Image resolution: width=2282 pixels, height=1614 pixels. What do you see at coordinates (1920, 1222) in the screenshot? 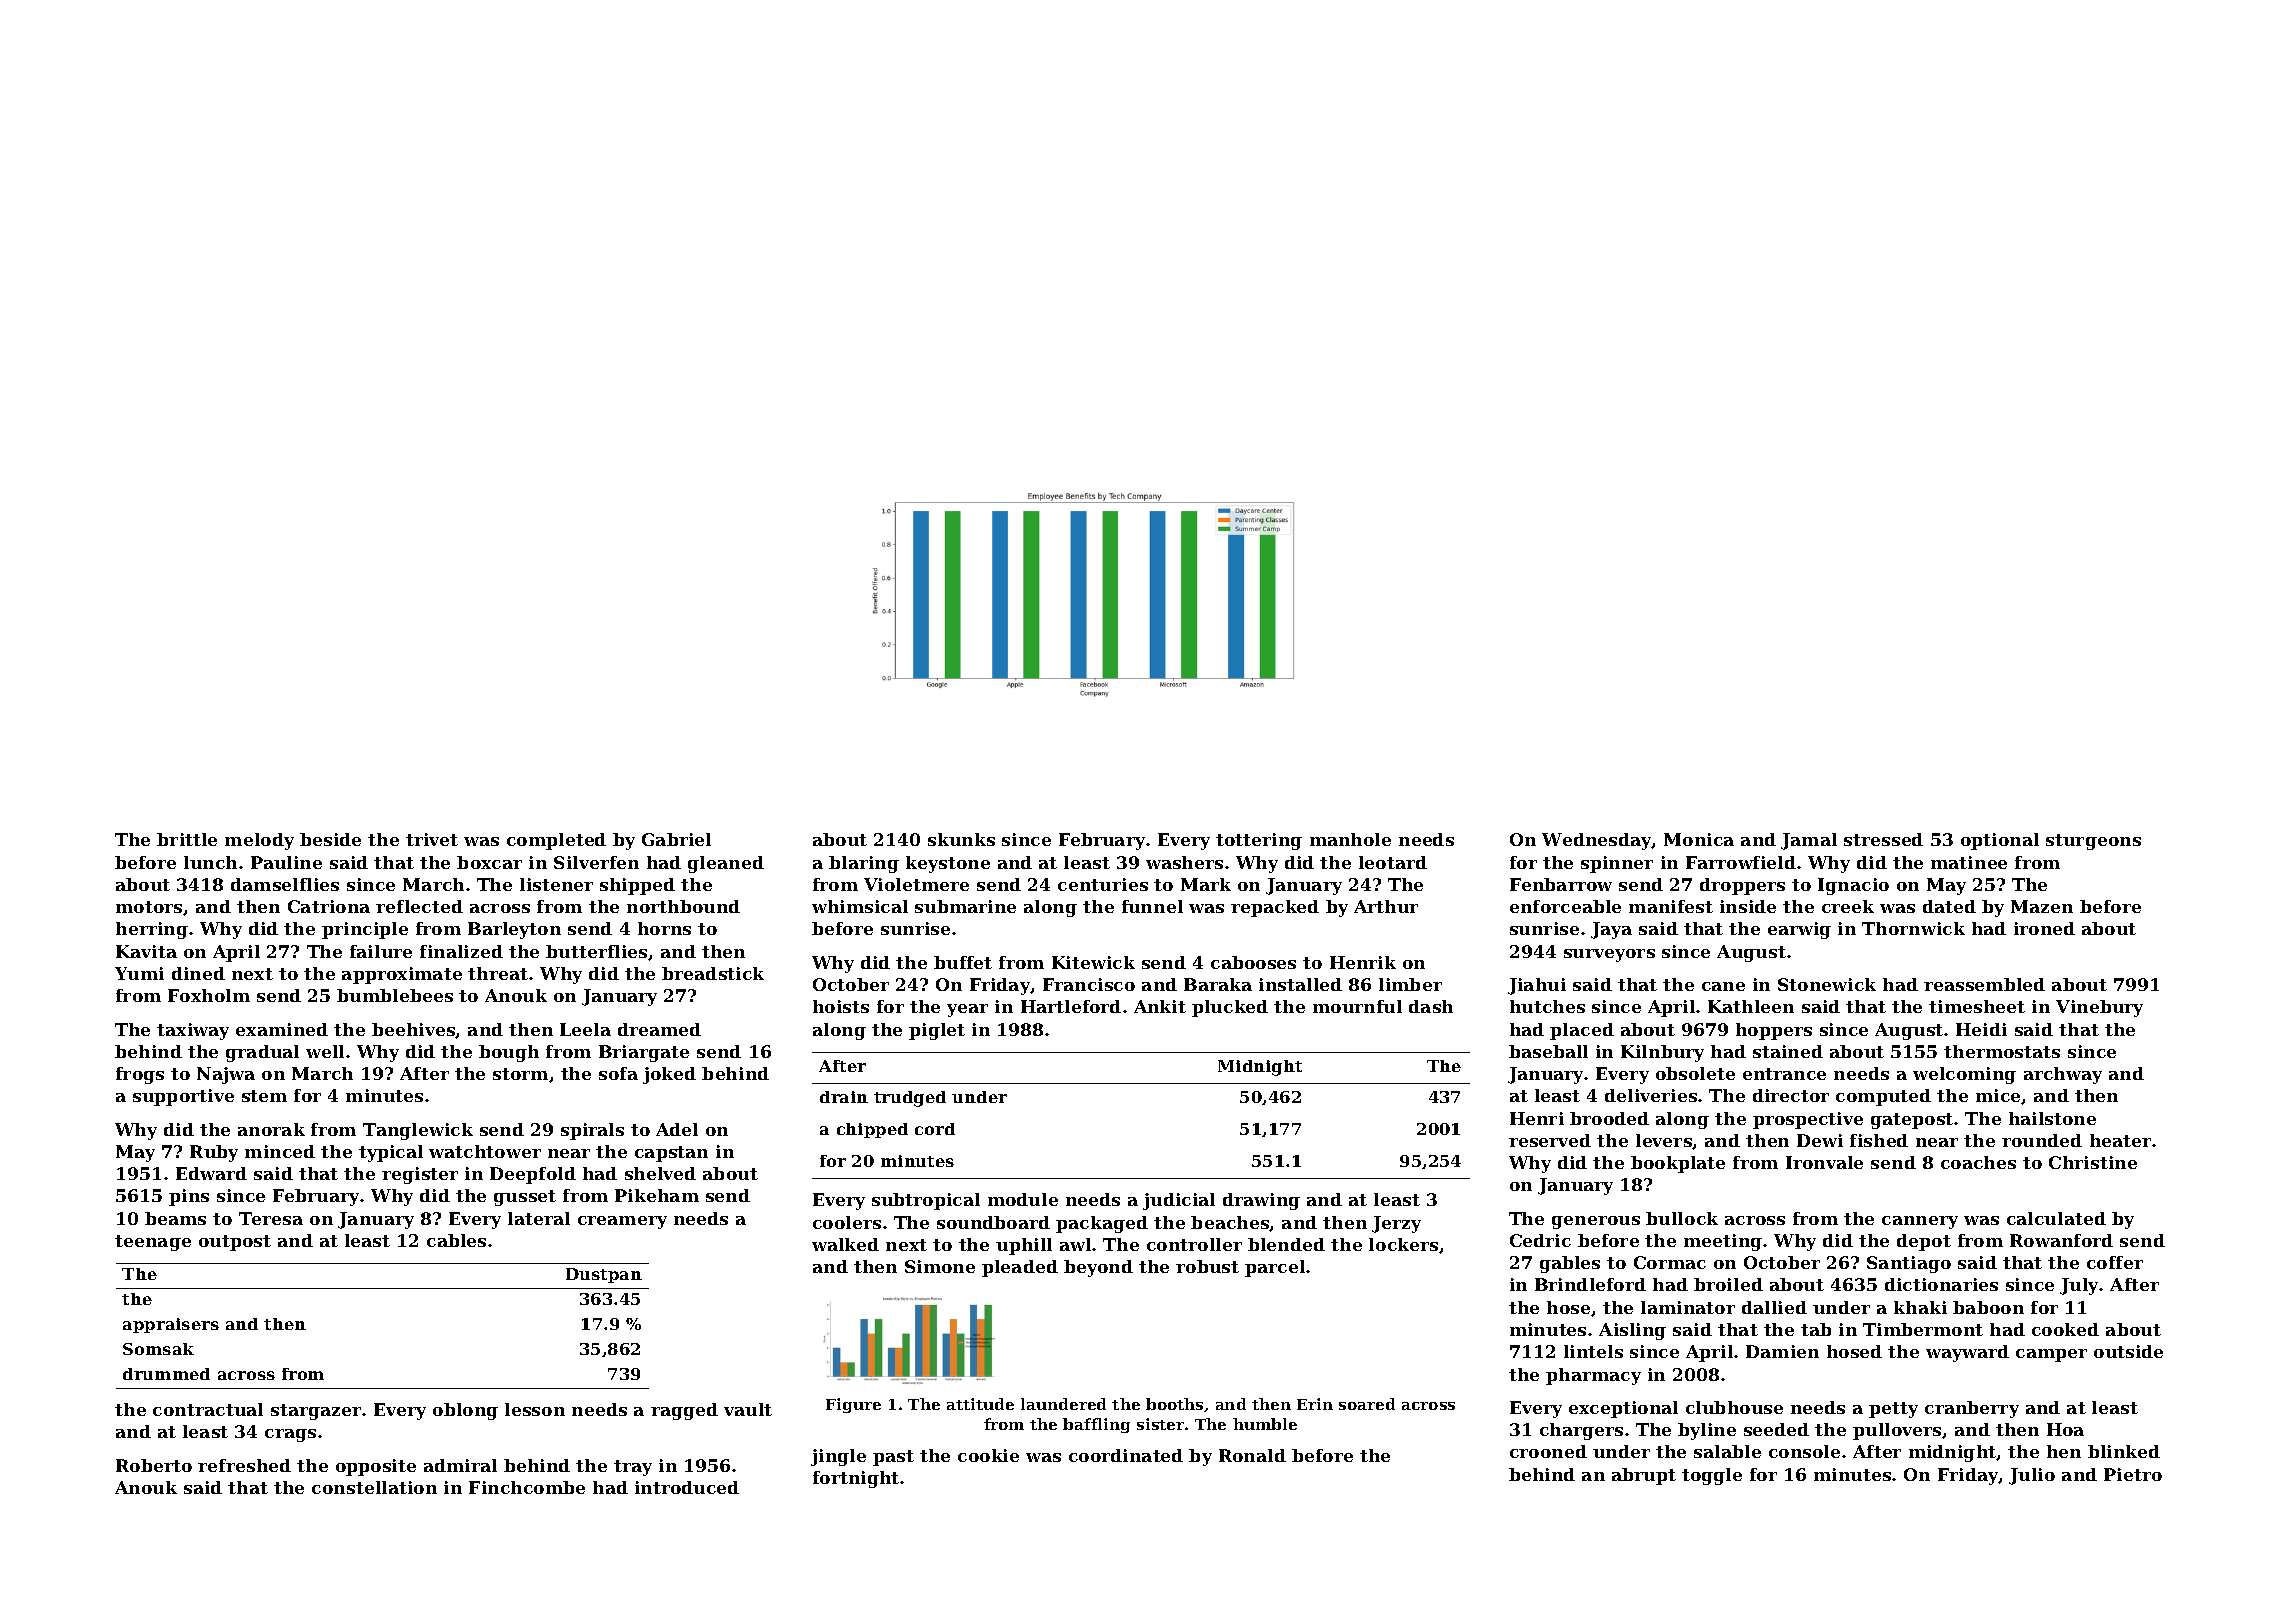
I see `cannery` at bounding box center [1920, 1222].
